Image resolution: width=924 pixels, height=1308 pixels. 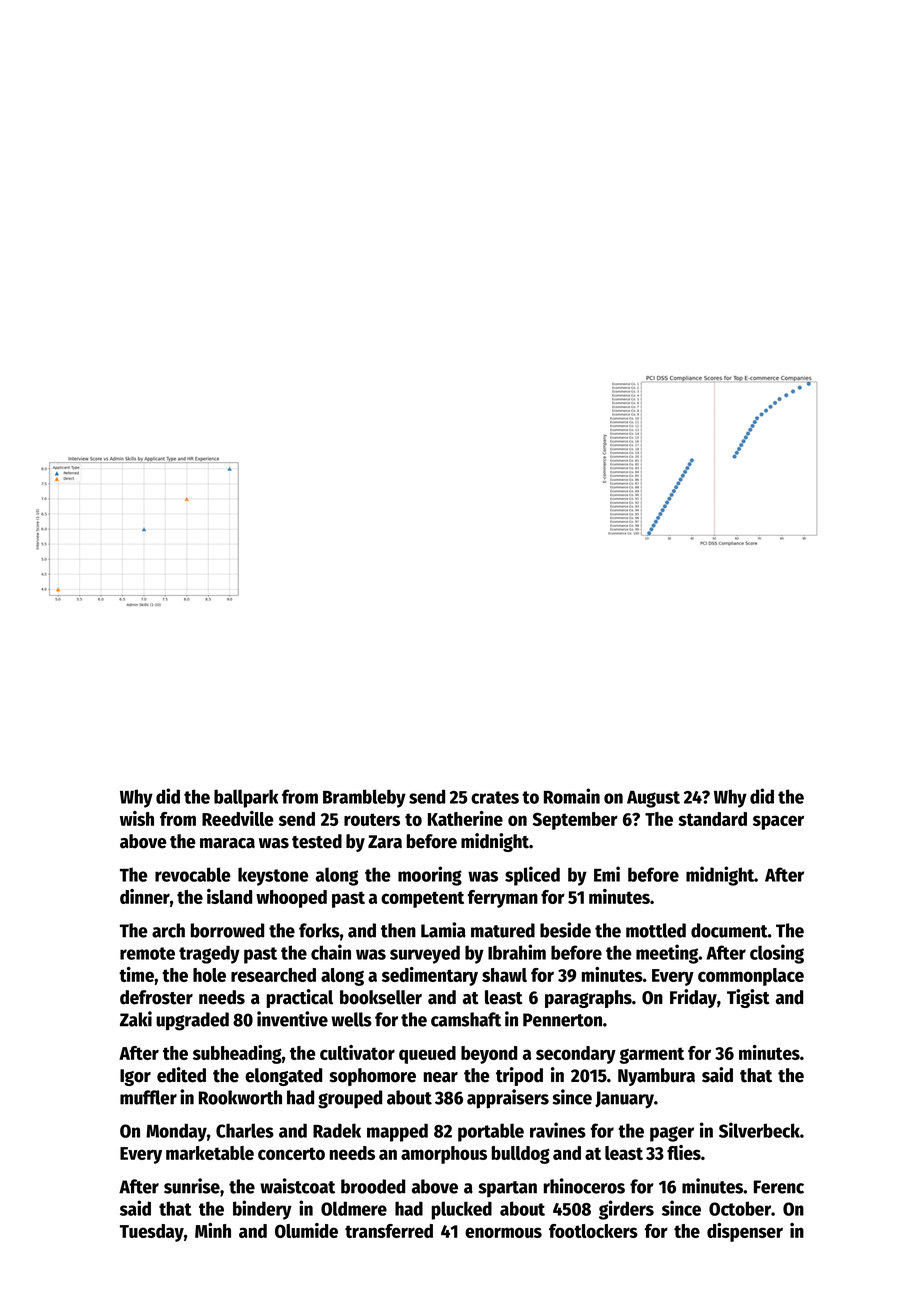 I want to click on paragraphs, so click(x=588, y=999).
